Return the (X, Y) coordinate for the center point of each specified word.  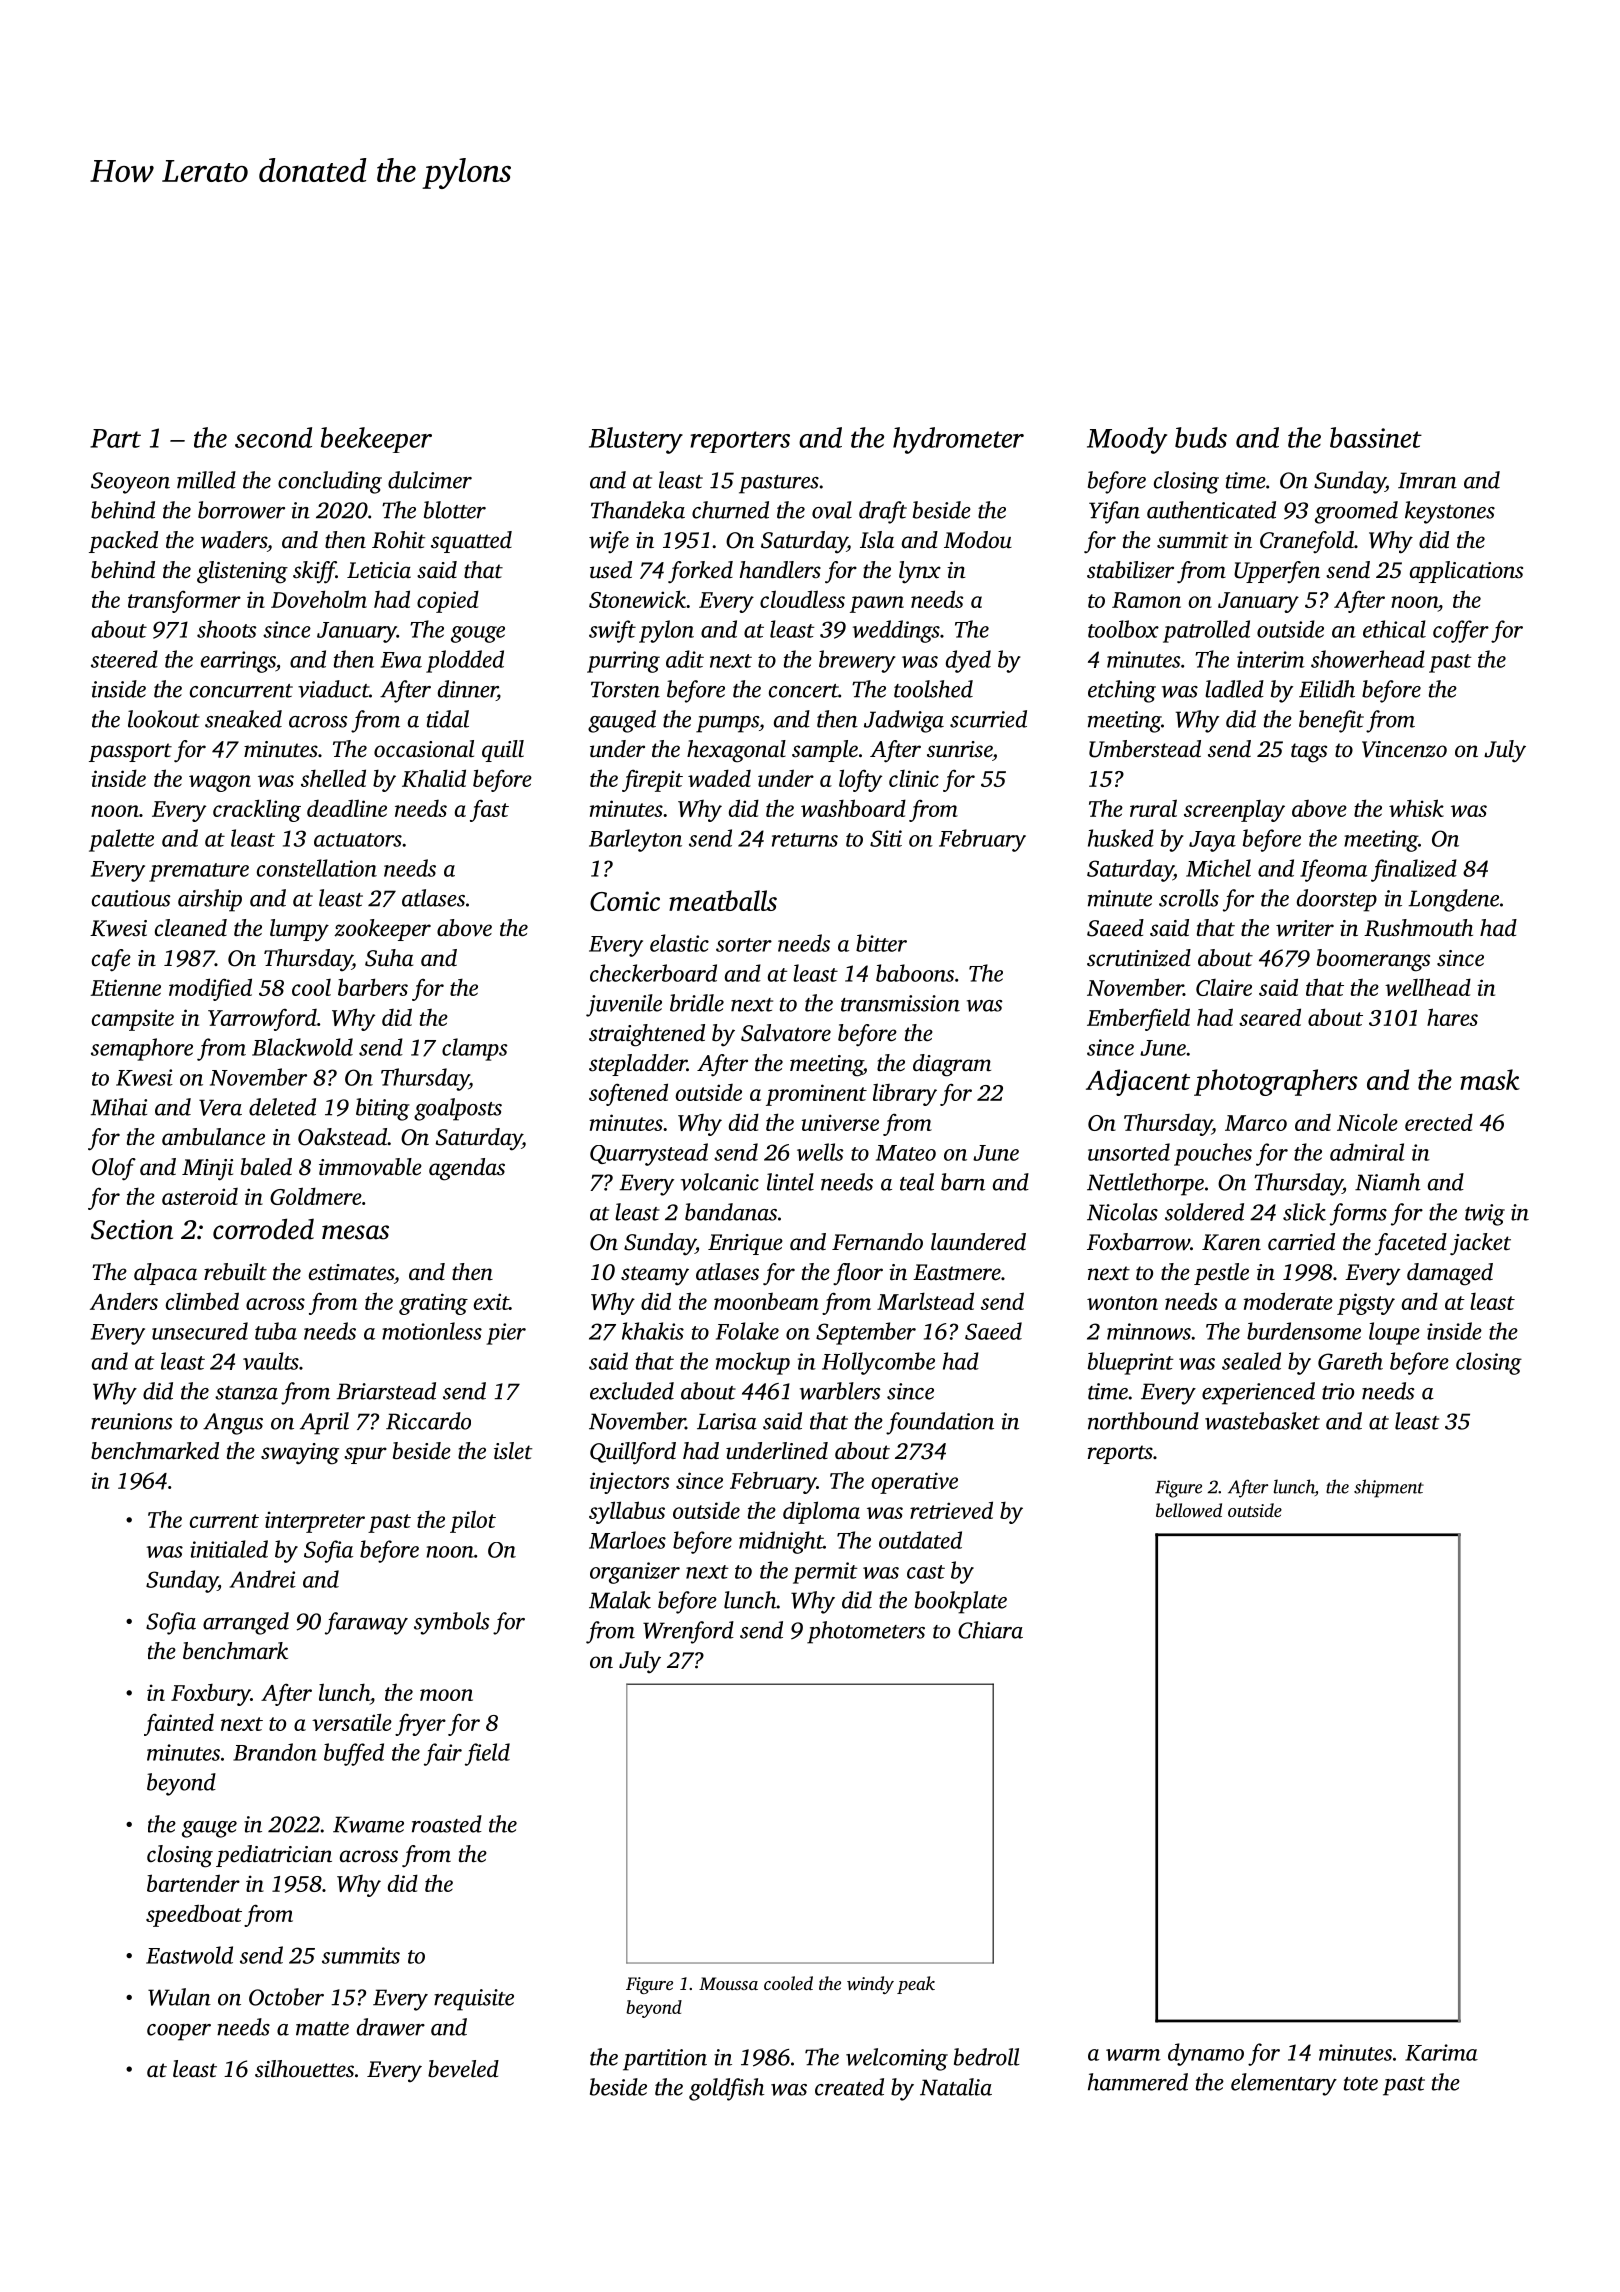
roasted (447, 1824)
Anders (124, 1301)
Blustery (636, 440)
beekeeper (376, 440)
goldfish (726, 2089)
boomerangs (1373, 960)
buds (1201, 437)
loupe (1394, 1333)
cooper (179, 2032)
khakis (653, 1331)
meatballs (723, 900)
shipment (1389, 1488)
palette (121, 840)
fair (443, 1754)
